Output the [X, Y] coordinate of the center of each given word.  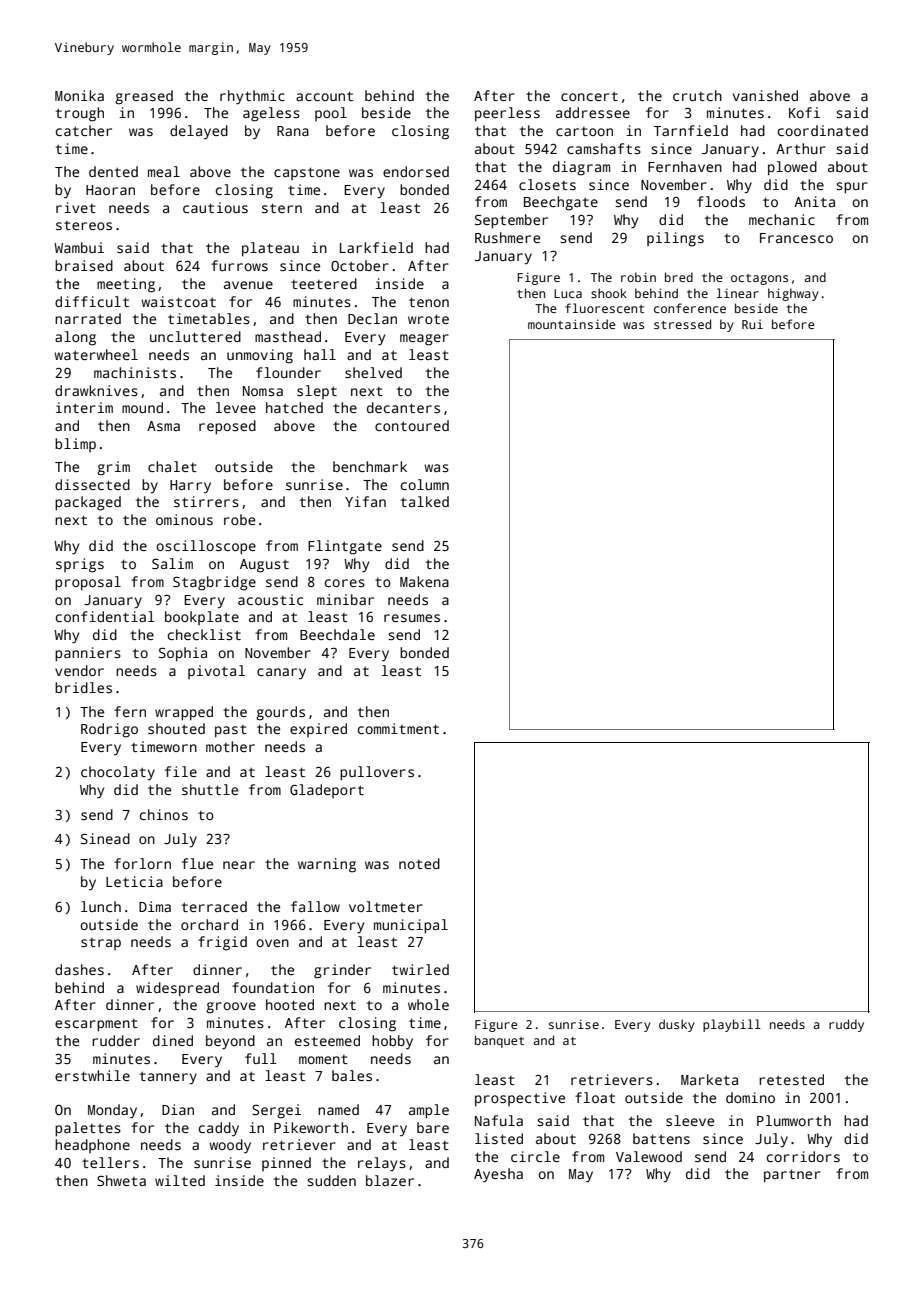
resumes [412, 618]
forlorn [142, 863]
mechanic [782, 219]
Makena [424, 581]
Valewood [649, 1156]
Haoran [110, 190]
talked [425, 501]
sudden [331, 1180]
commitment [398, 728]
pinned [286, 1164]
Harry [190, 487]
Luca [568, 293]
